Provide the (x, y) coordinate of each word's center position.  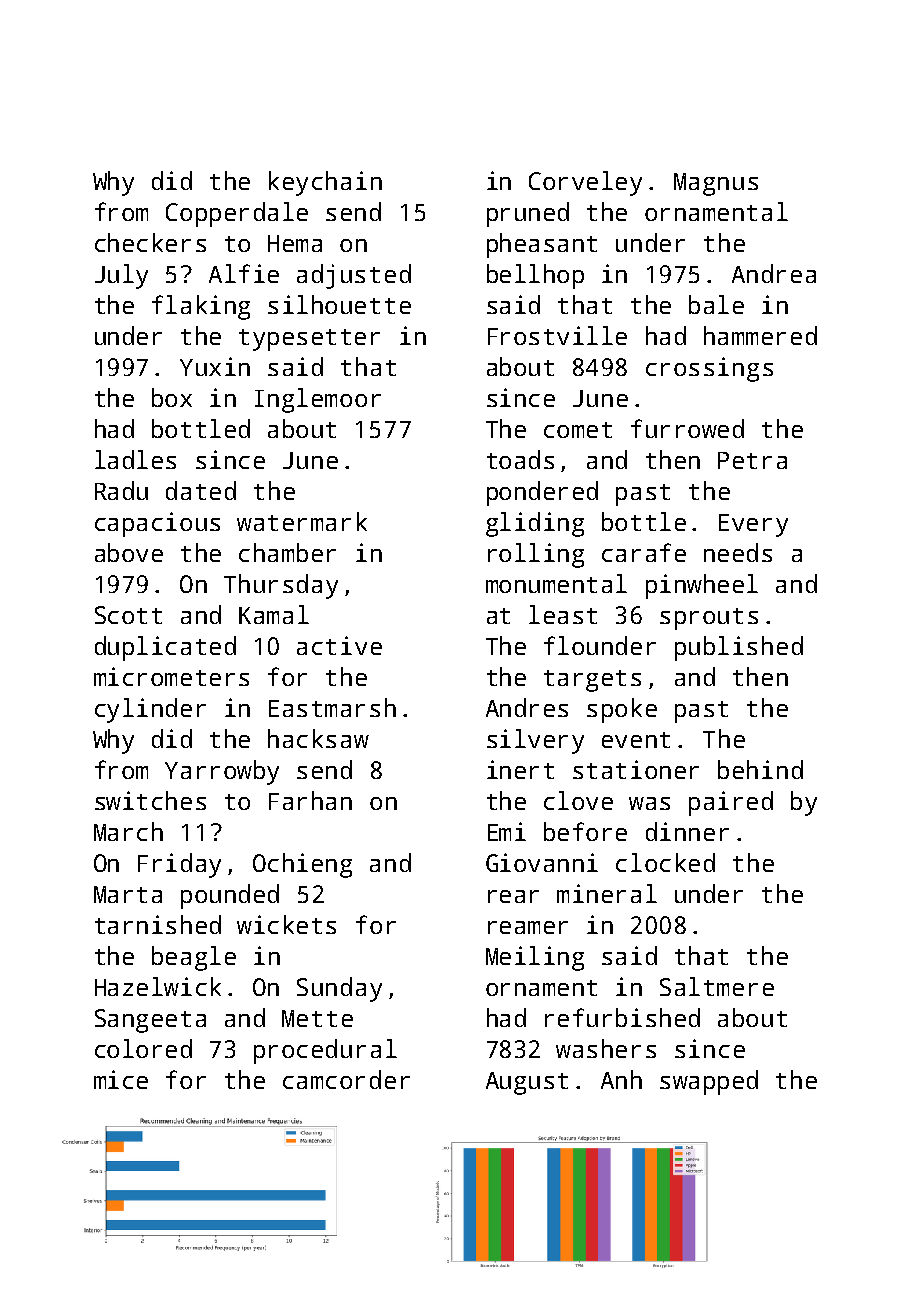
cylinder (150, 710)
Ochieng (302, 865)
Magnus (716, 184)
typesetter (309, 340)
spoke (622, 710)
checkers (150, 242)
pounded (230, 896)
